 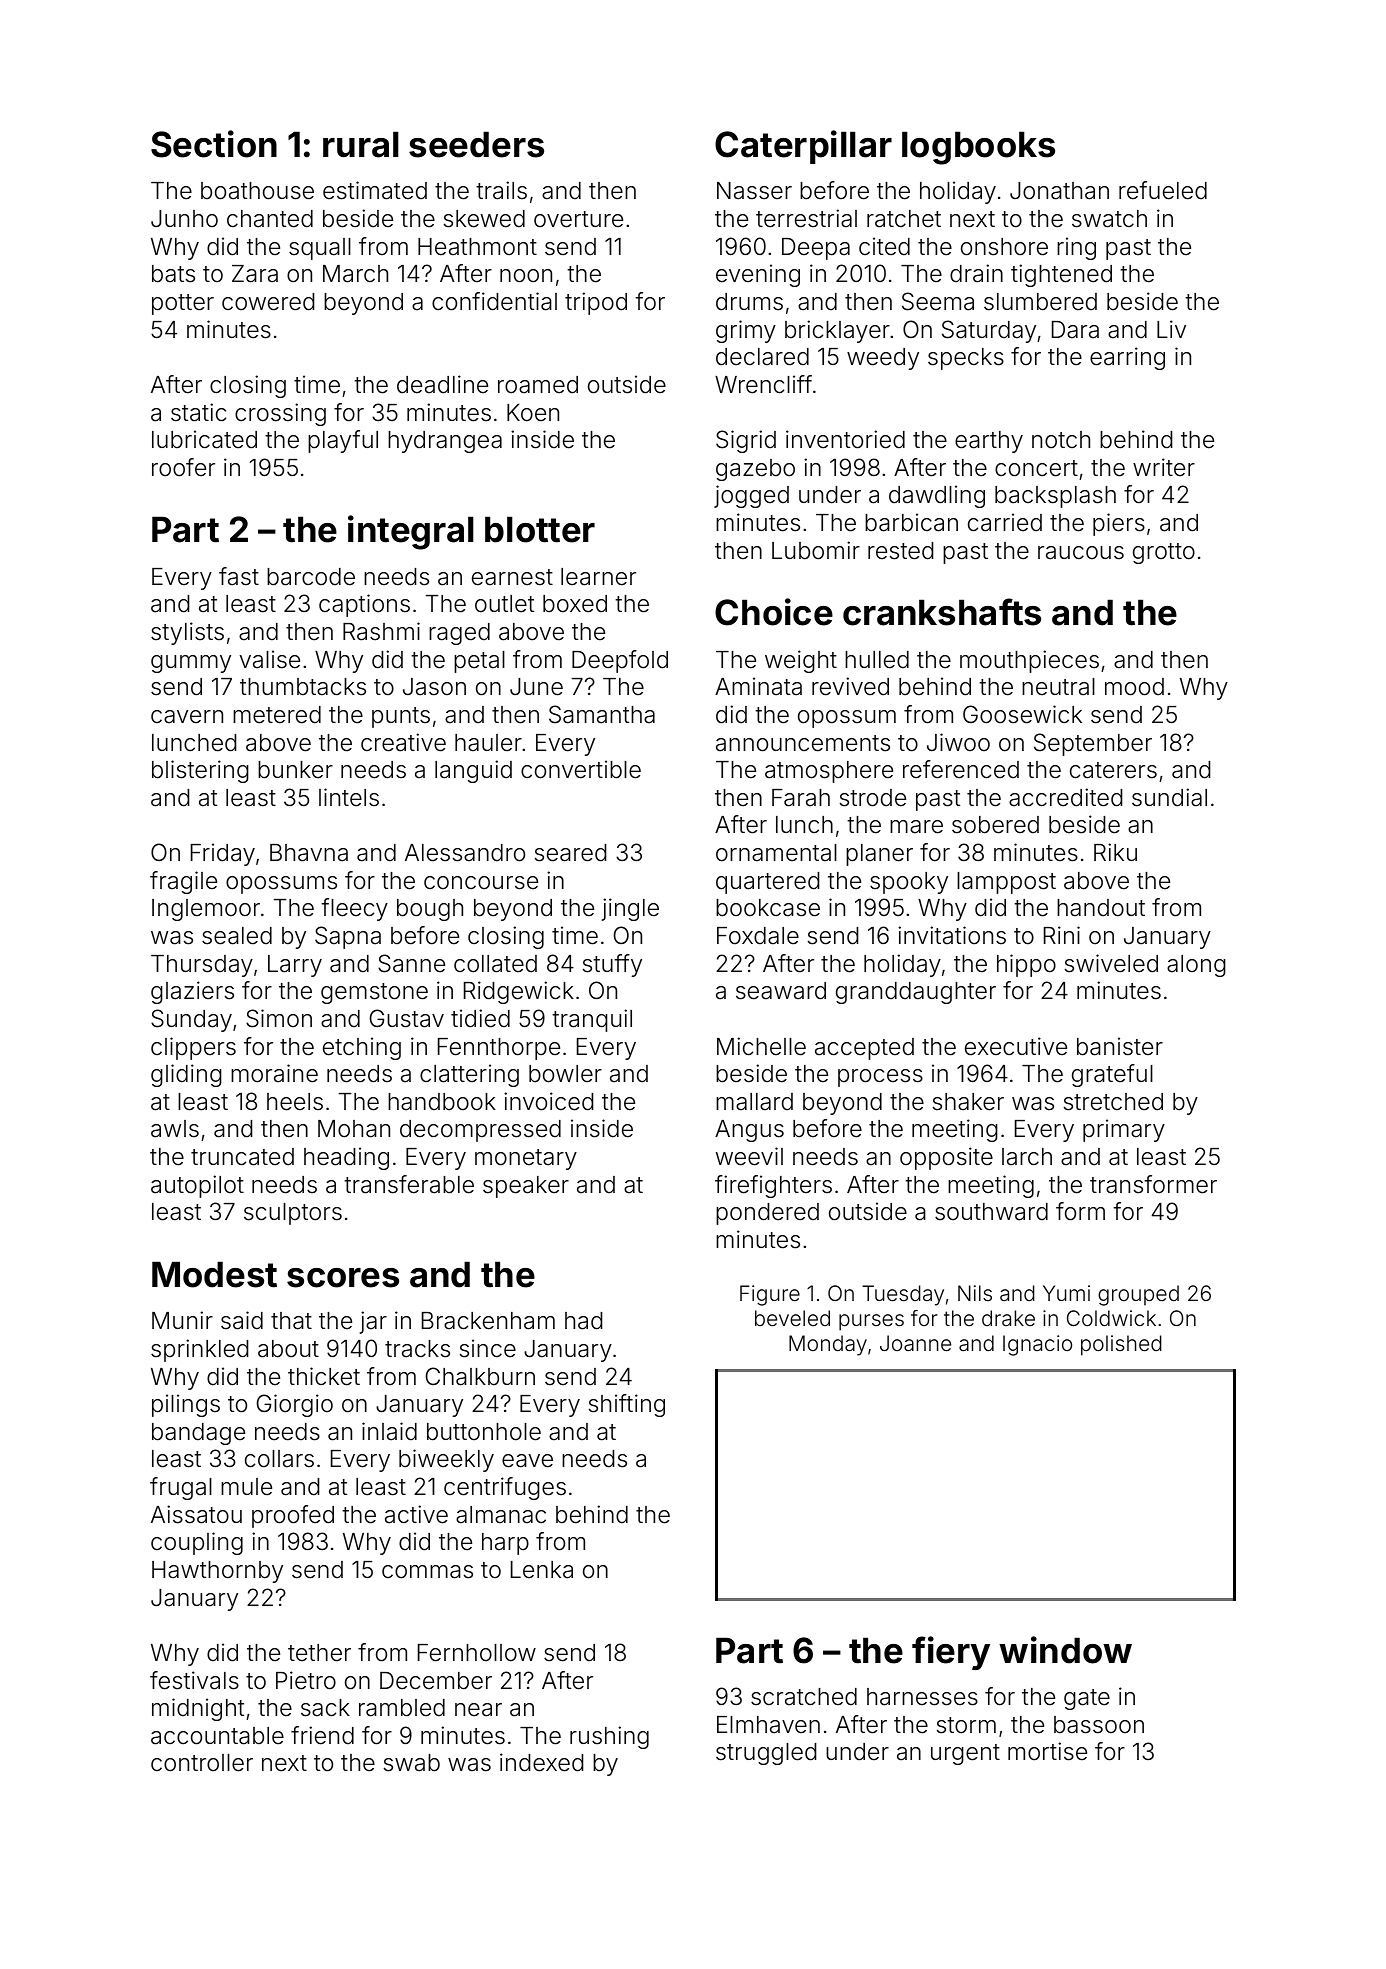 What do you see at coordinates (187, 717) in the screenshot?
I see `cavern` at bounding box center [187, 717].
